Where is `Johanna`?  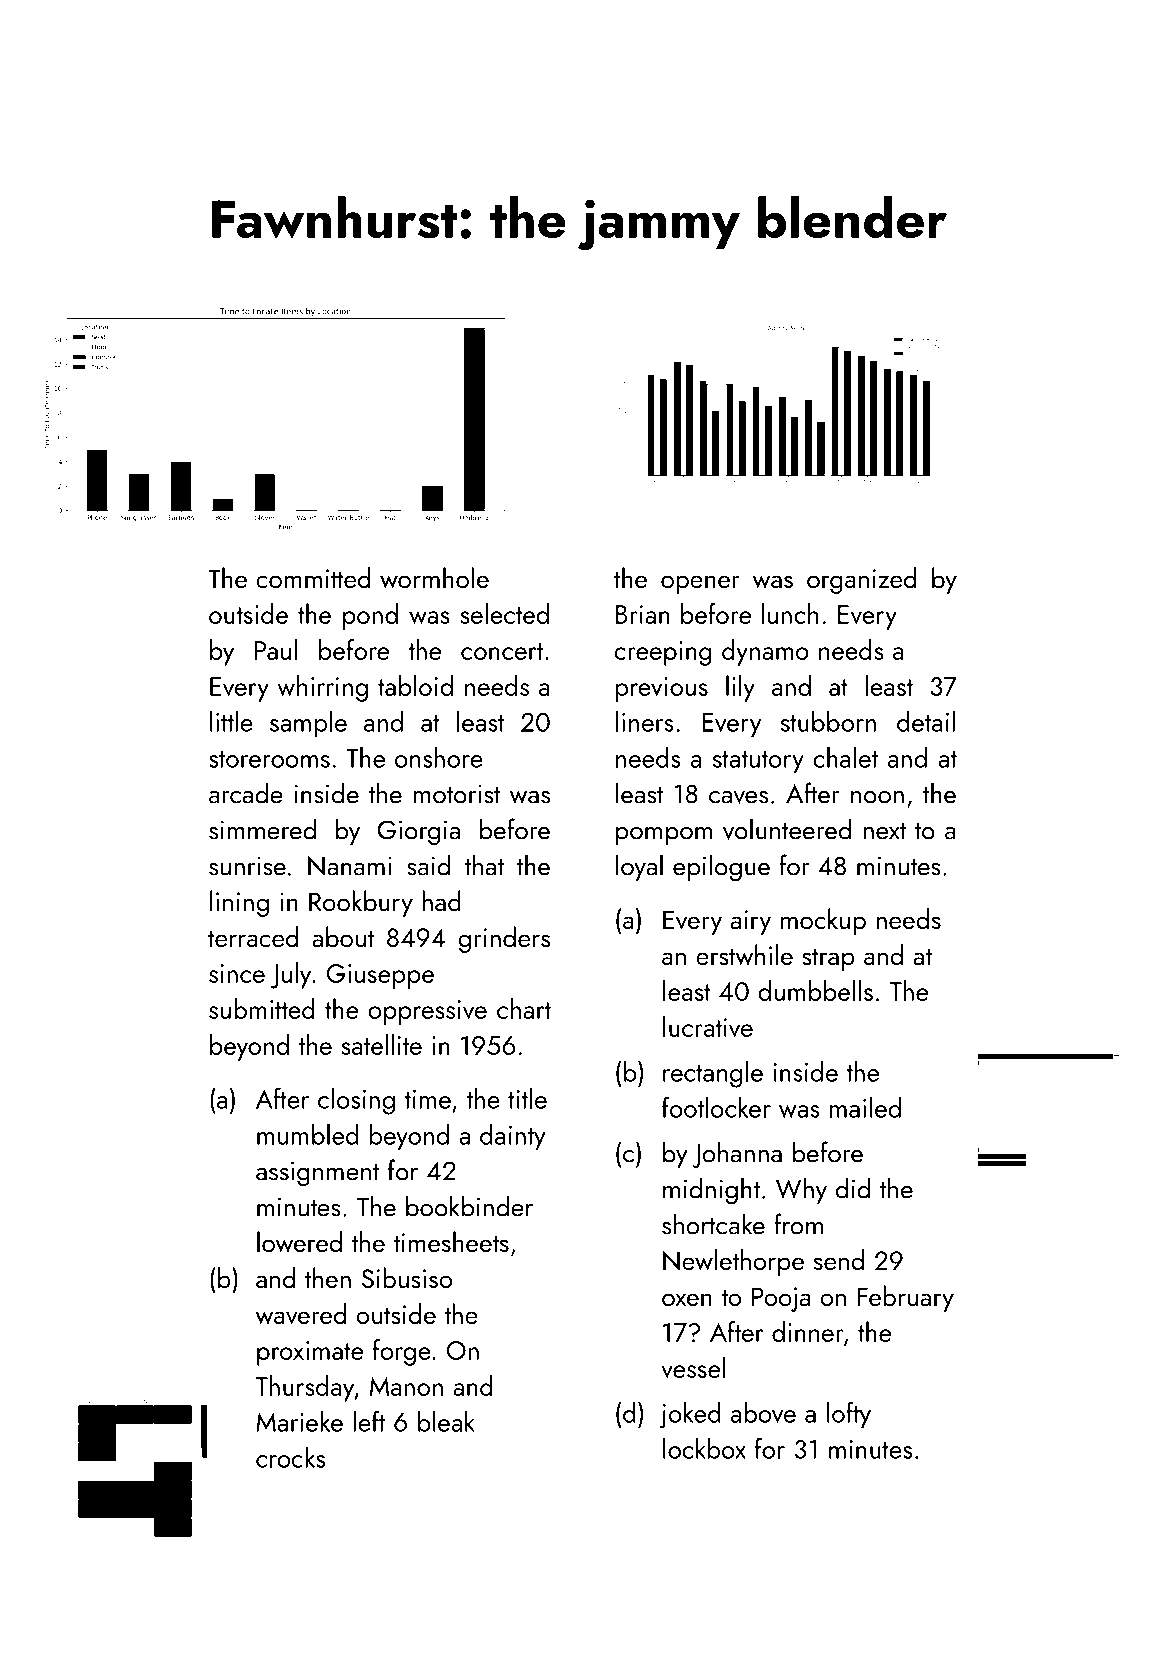 Johanna is located at coordinates (737, 1154).
